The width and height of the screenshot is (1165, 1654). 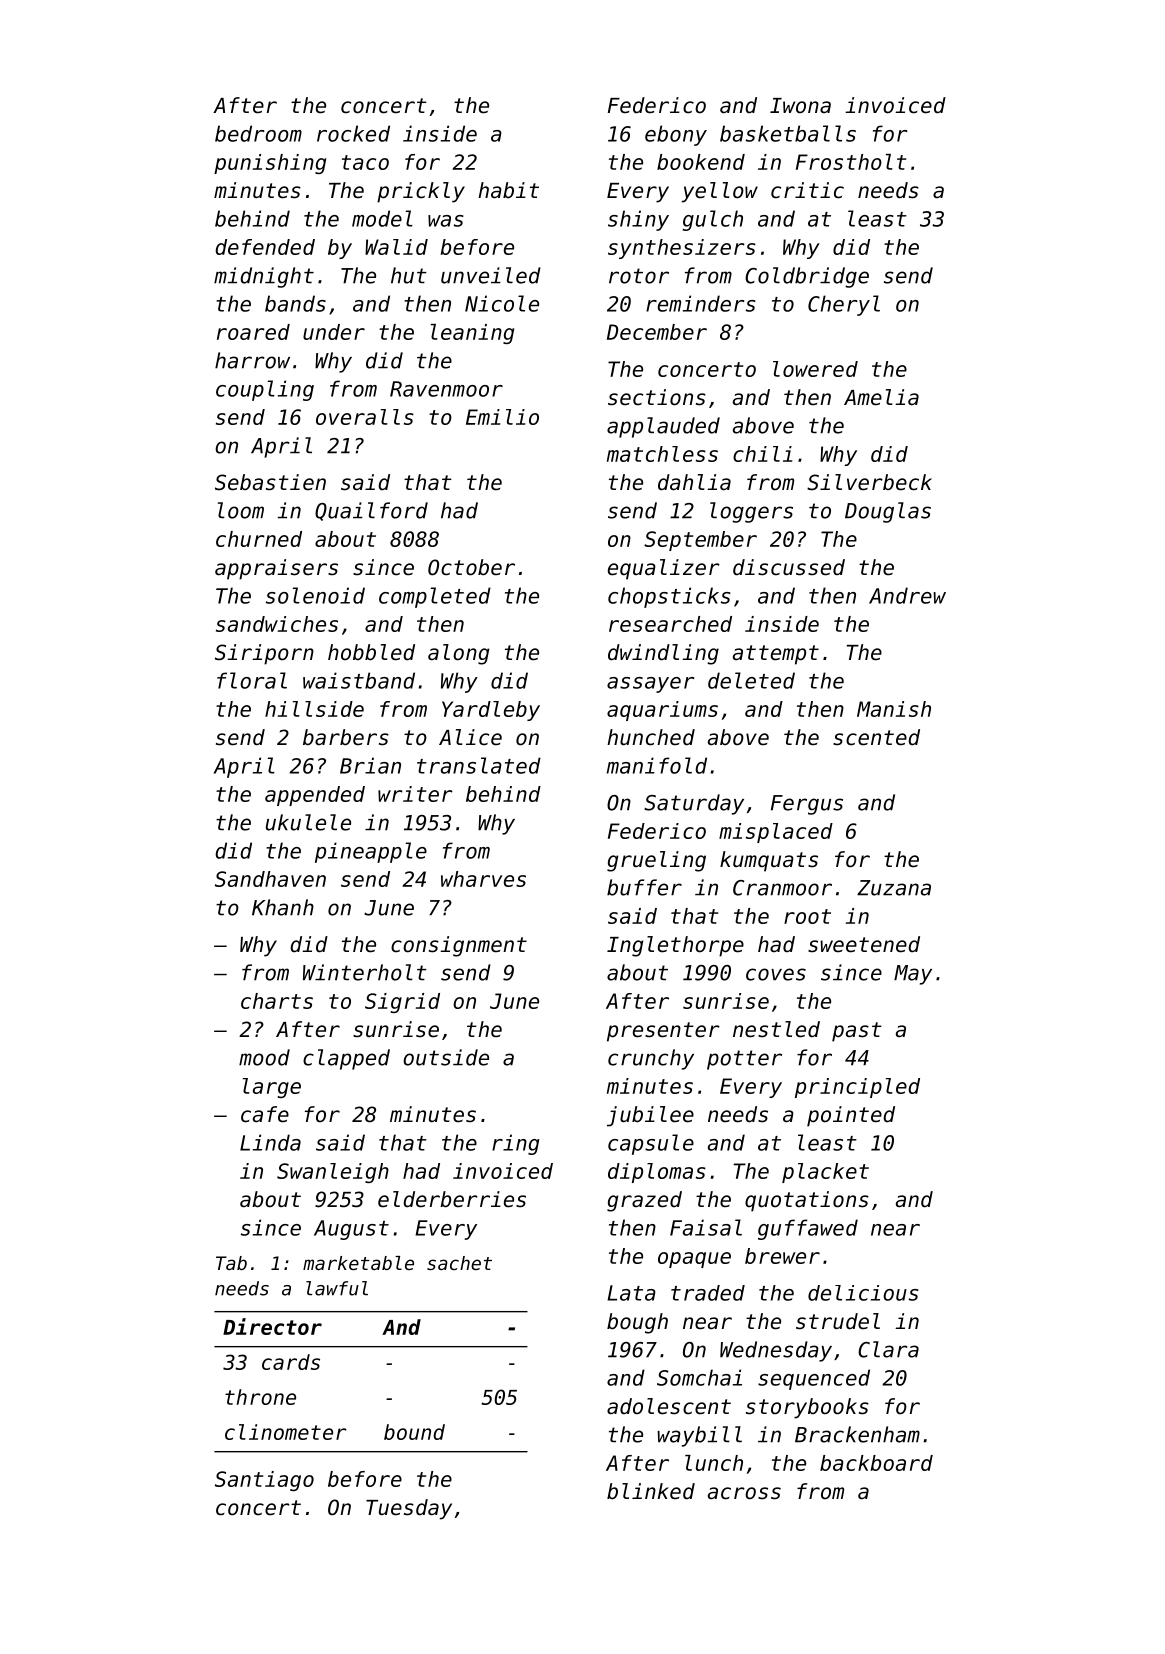 What do you see at coordinates (676, 135) in the screenshot?
I see `ebony` at bounding box center [676, 135].
